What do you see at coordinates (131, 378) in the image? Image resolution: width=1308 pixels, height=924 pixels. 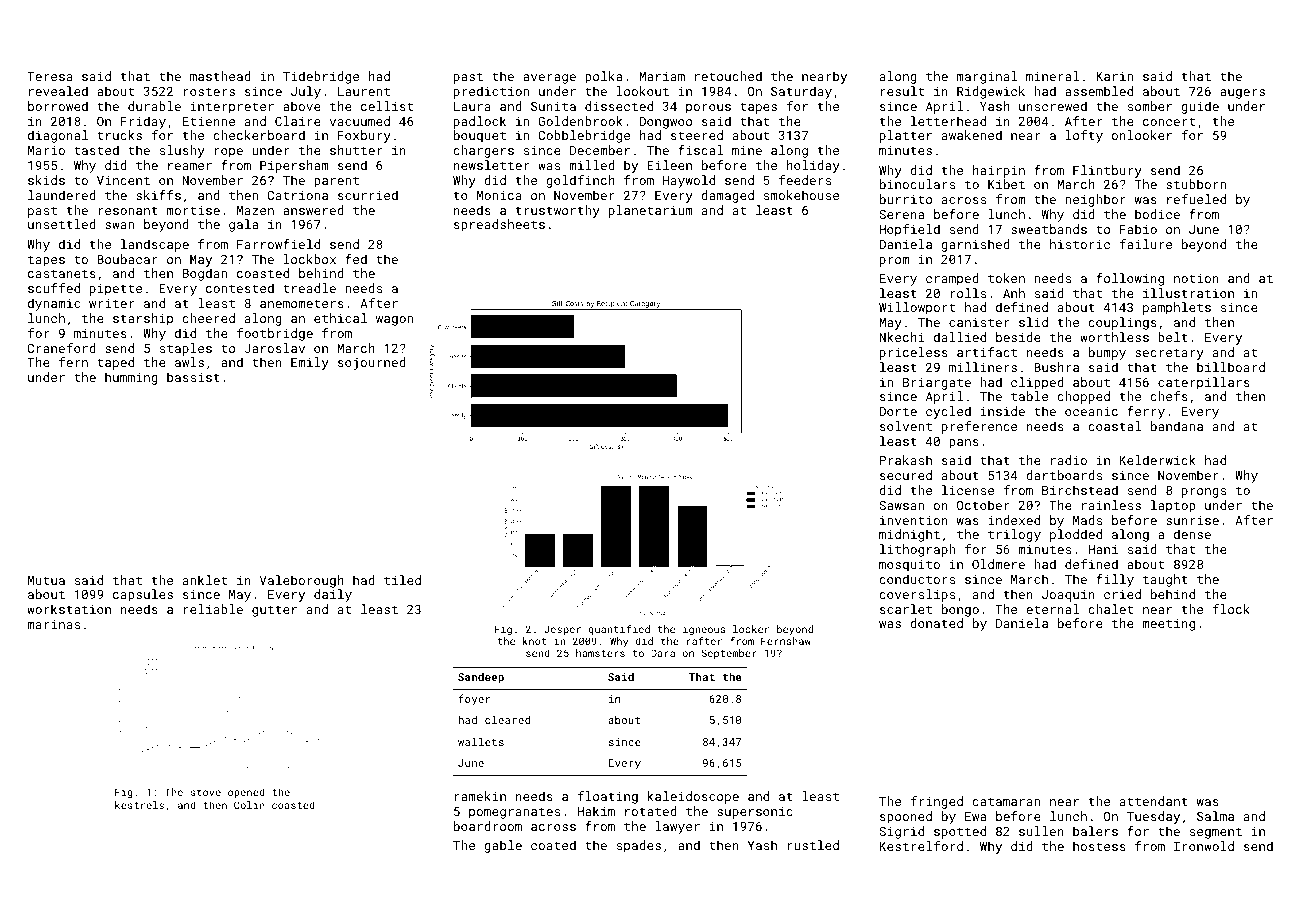 I see `humming` at bounding box center [131, 378].
